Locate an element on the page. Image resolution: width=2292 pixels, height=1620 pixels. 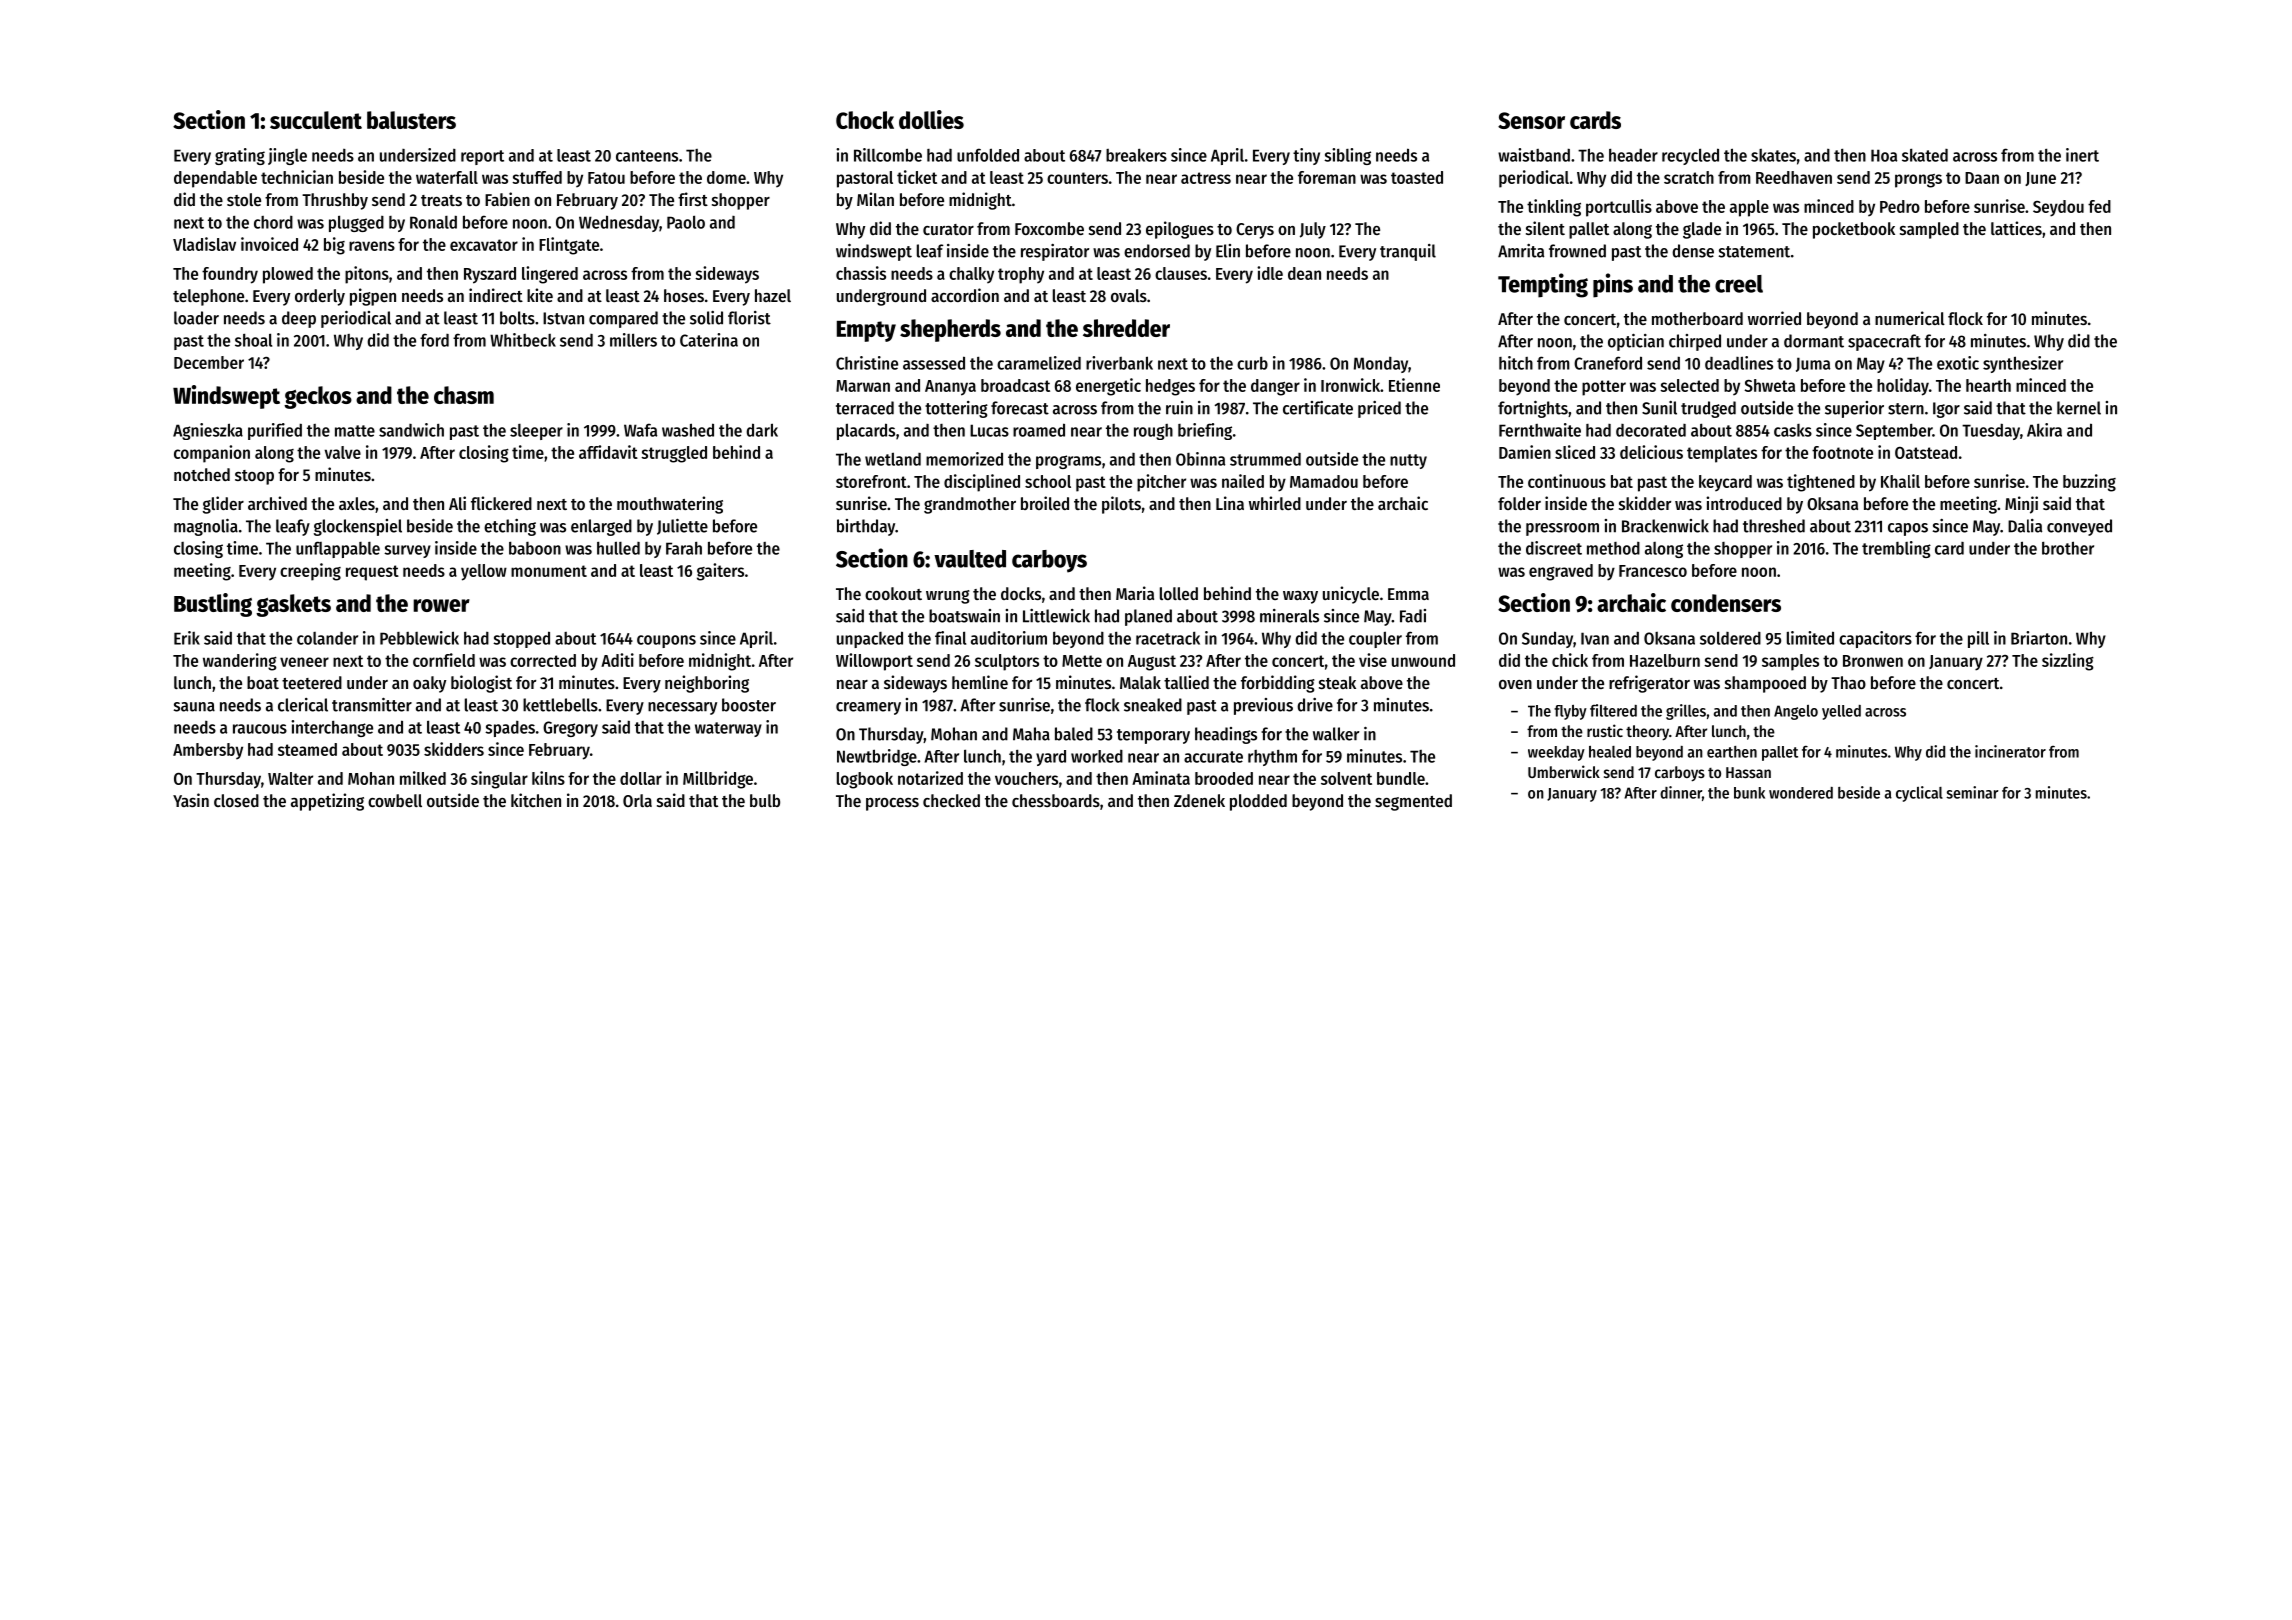
toasted is located at coordinates (1417, 177).
